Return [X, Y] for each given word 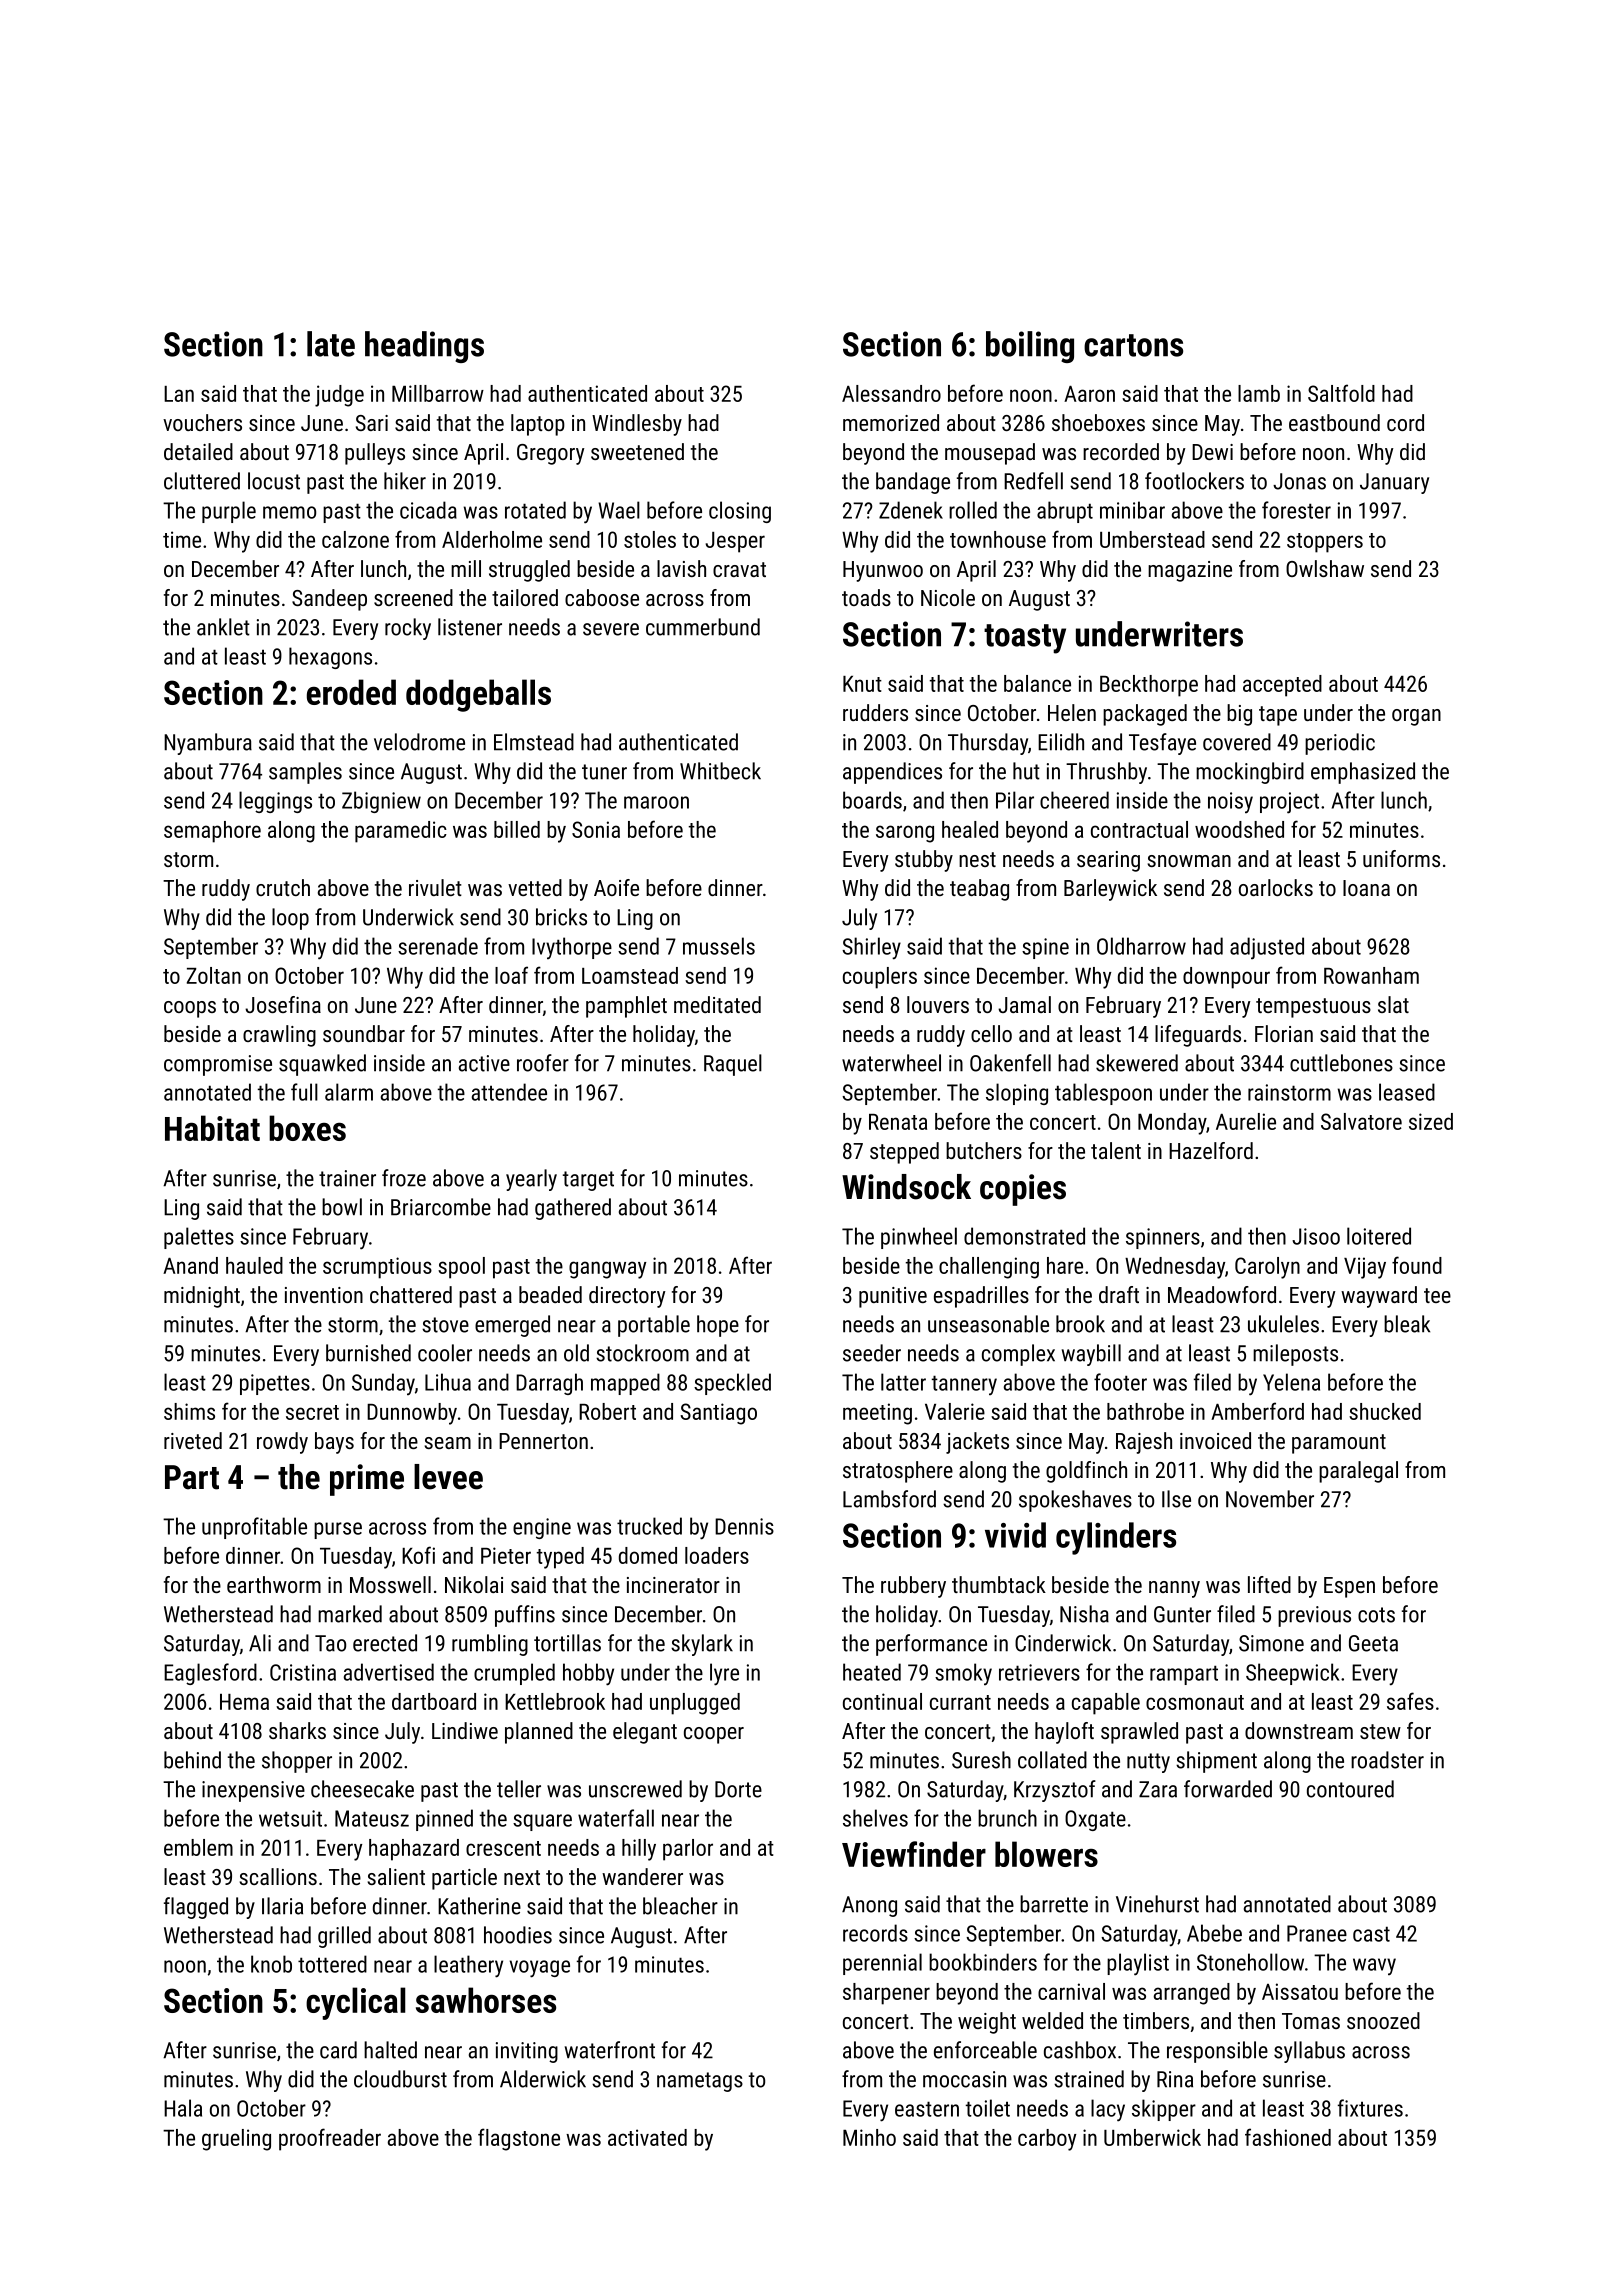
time [182, 539]
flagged [196, 1908]
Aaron [1089, 394]
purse [338, 1530]
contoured [1350, 1789]
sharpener [886, 1994]
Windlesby [637, 425]
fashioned [1288, 2137]
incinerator [673, 1585]
